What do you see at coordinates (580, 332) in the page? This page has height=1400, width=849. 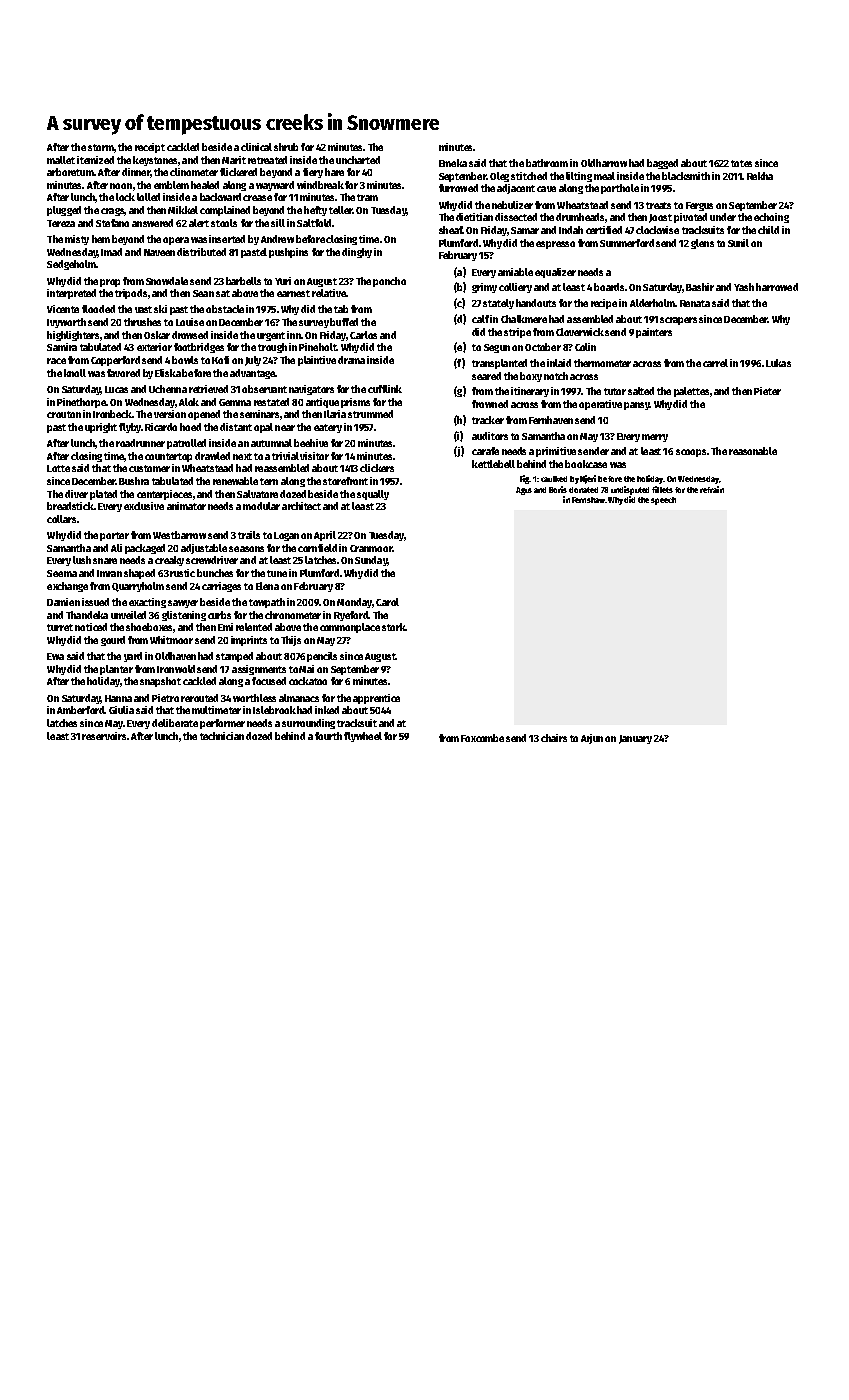 I see `Cloverwick` at bounding box center [580, 332].
